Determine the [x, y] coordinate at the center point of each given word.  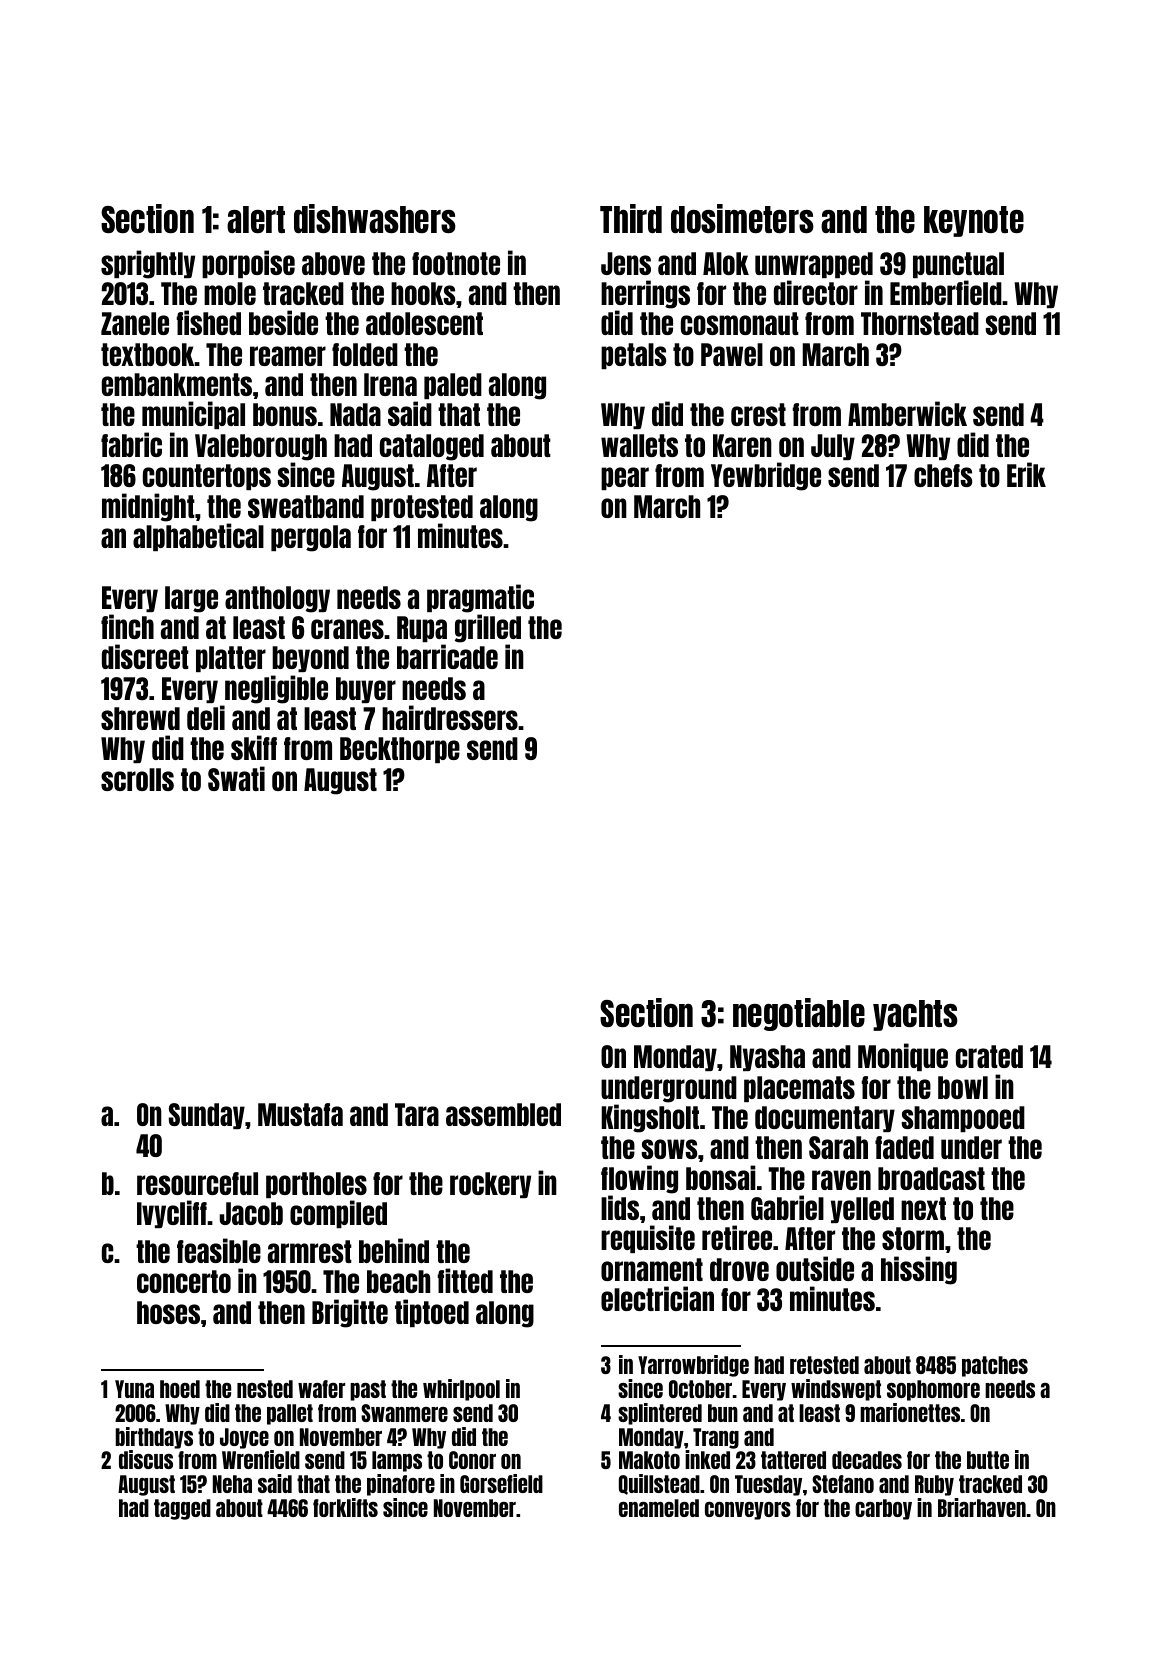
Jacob [251, 1213]
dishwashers [375, 218]
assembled [503, 1114]
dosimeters [742, 218]
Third [631, 218]
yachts [915, 1015]
